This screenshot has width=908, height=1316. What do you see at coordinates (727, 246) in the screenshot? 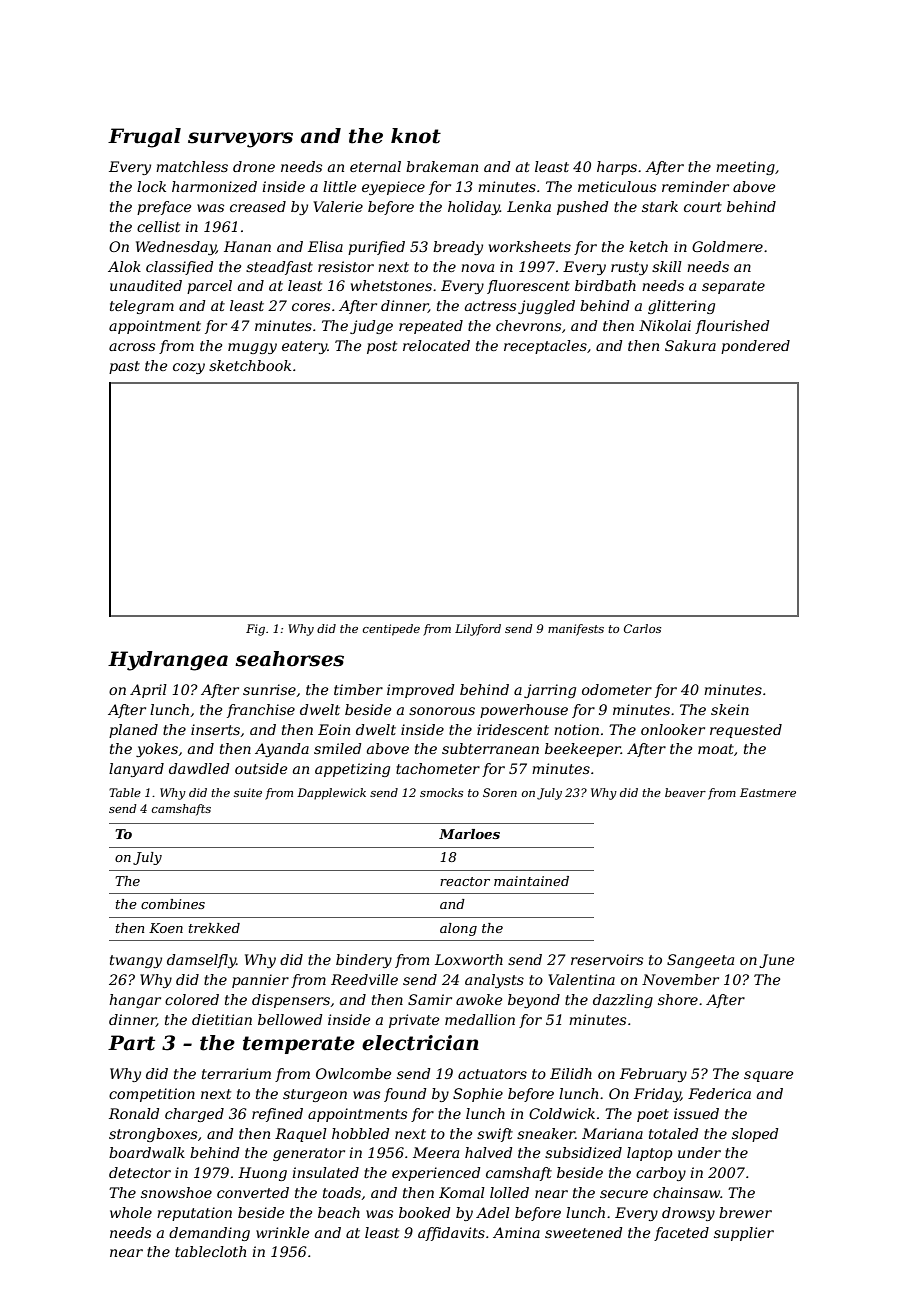
I see `Goldmere` at bounding box center [727, 246].
